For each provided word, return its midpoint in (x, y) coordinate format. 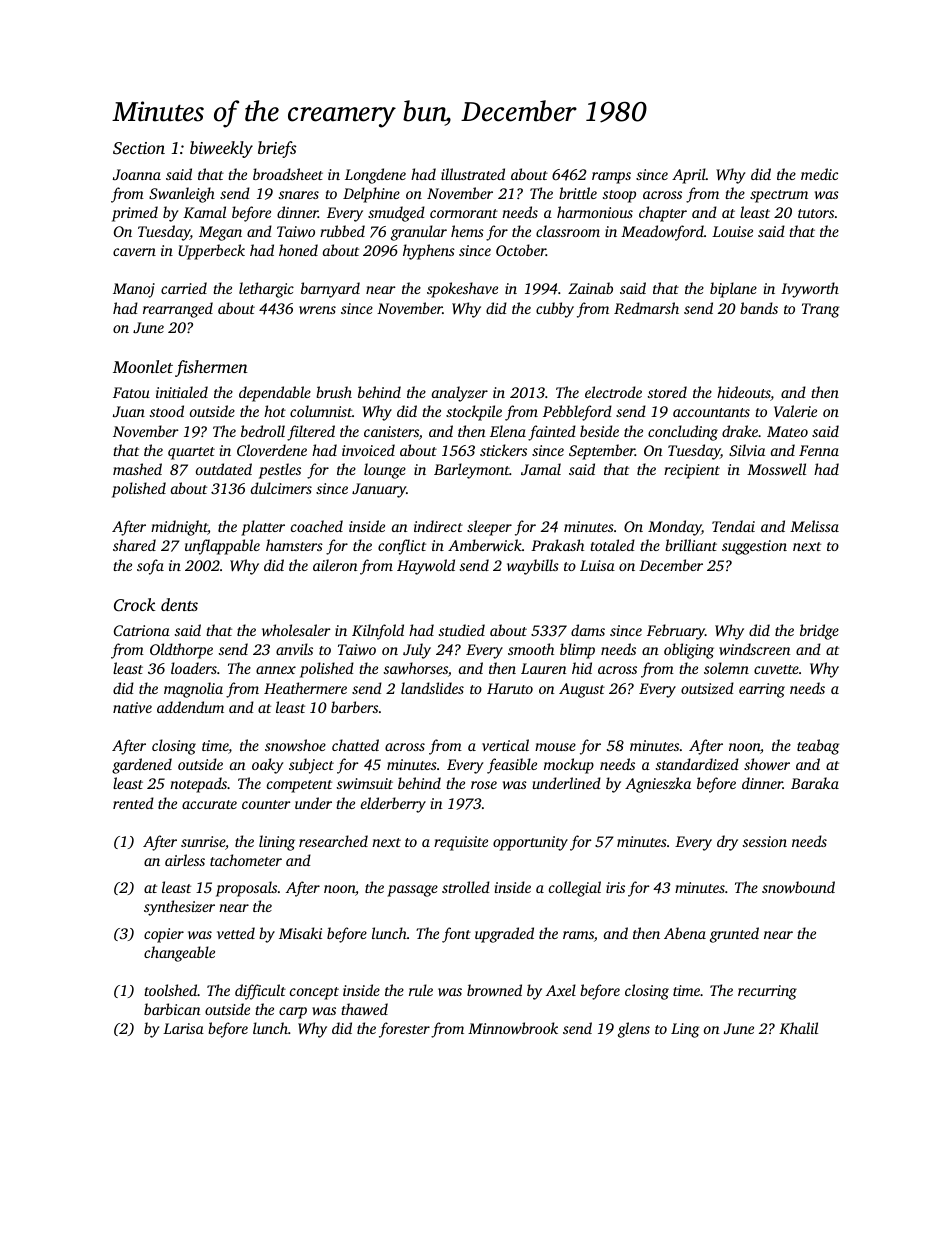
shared (134, 545)
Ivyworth (810, 290)
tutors (816, 213)
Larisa (183, 1028)
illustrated (473, 174)
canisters (391, 431)
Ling (685, 1030)
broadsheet (288, 174)
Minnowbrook (513, 1028)
